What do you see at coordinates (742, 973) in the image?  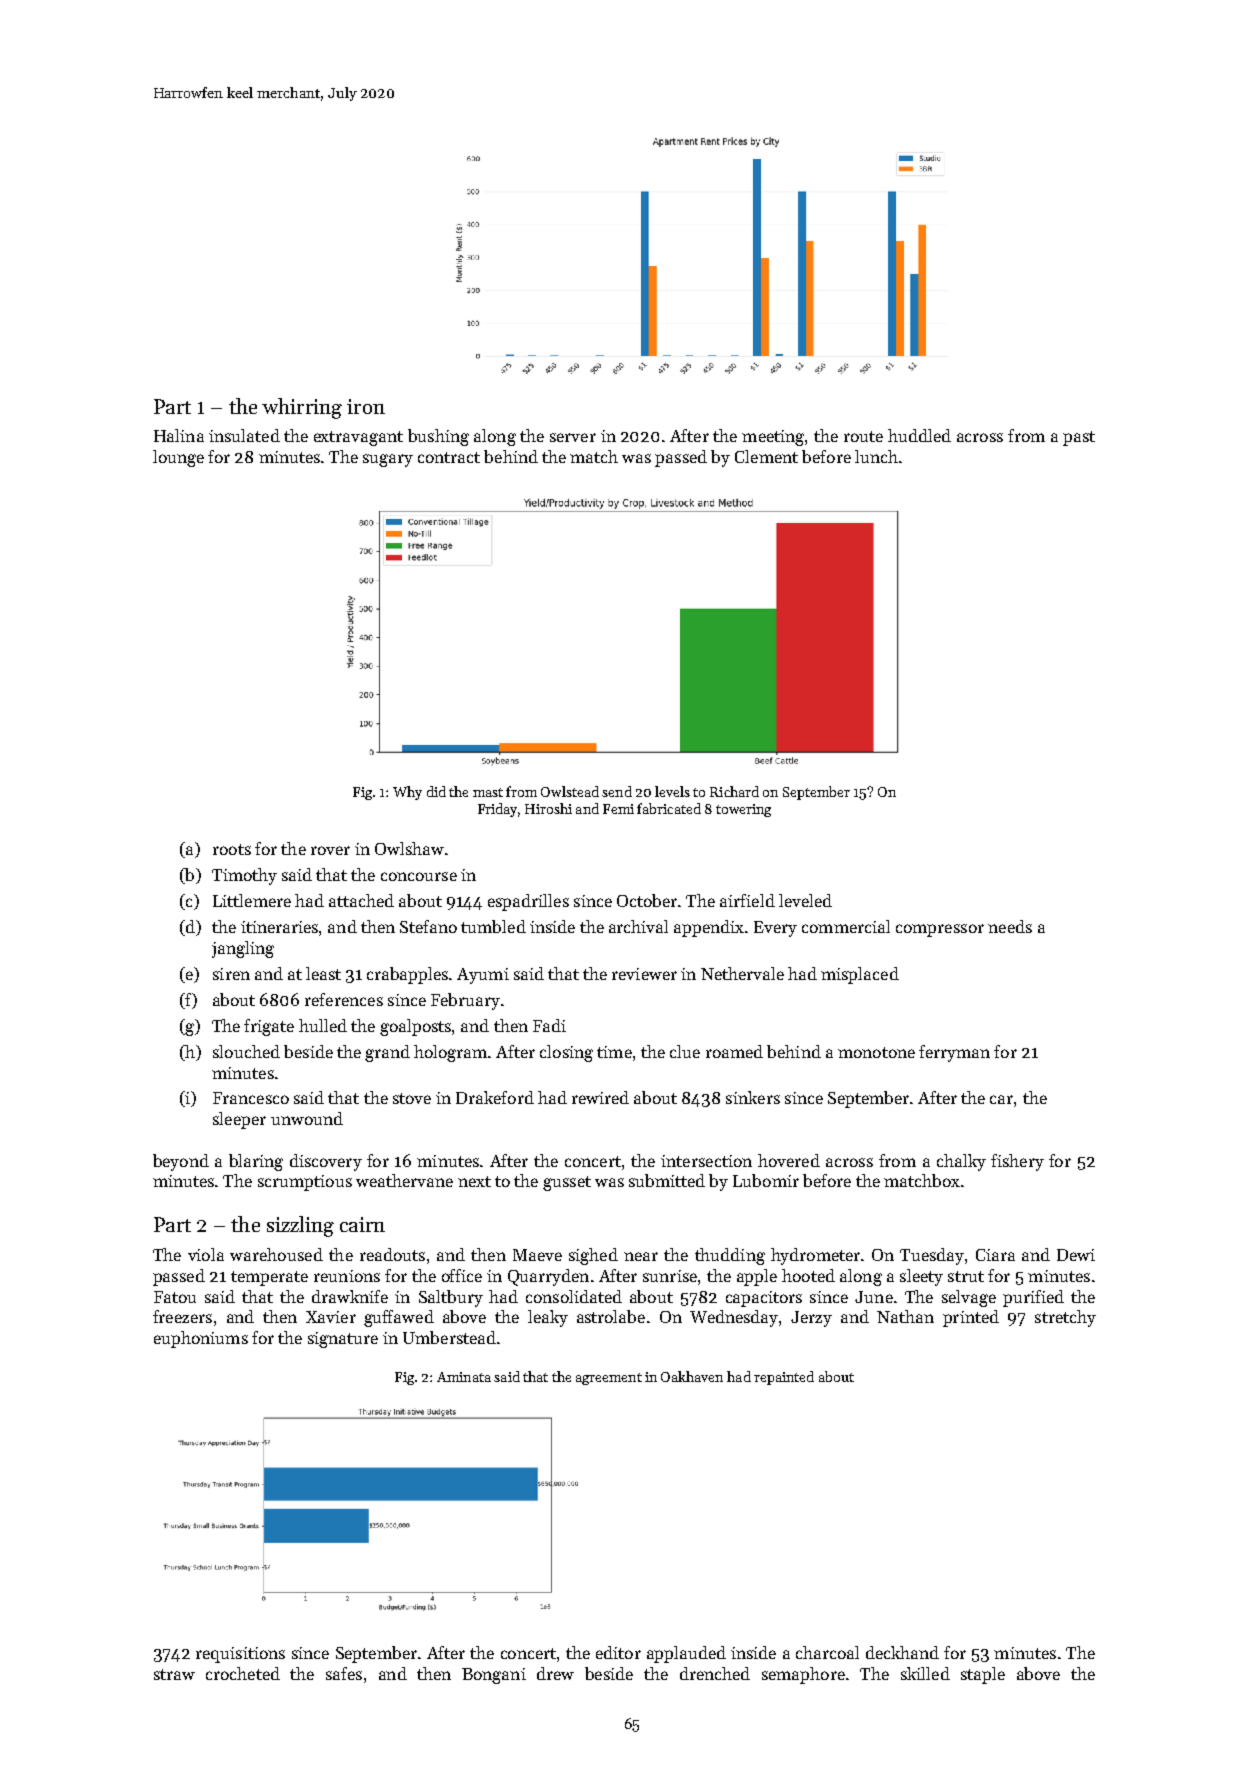 I see `Nethervale` at bounding box center [742, 973].
